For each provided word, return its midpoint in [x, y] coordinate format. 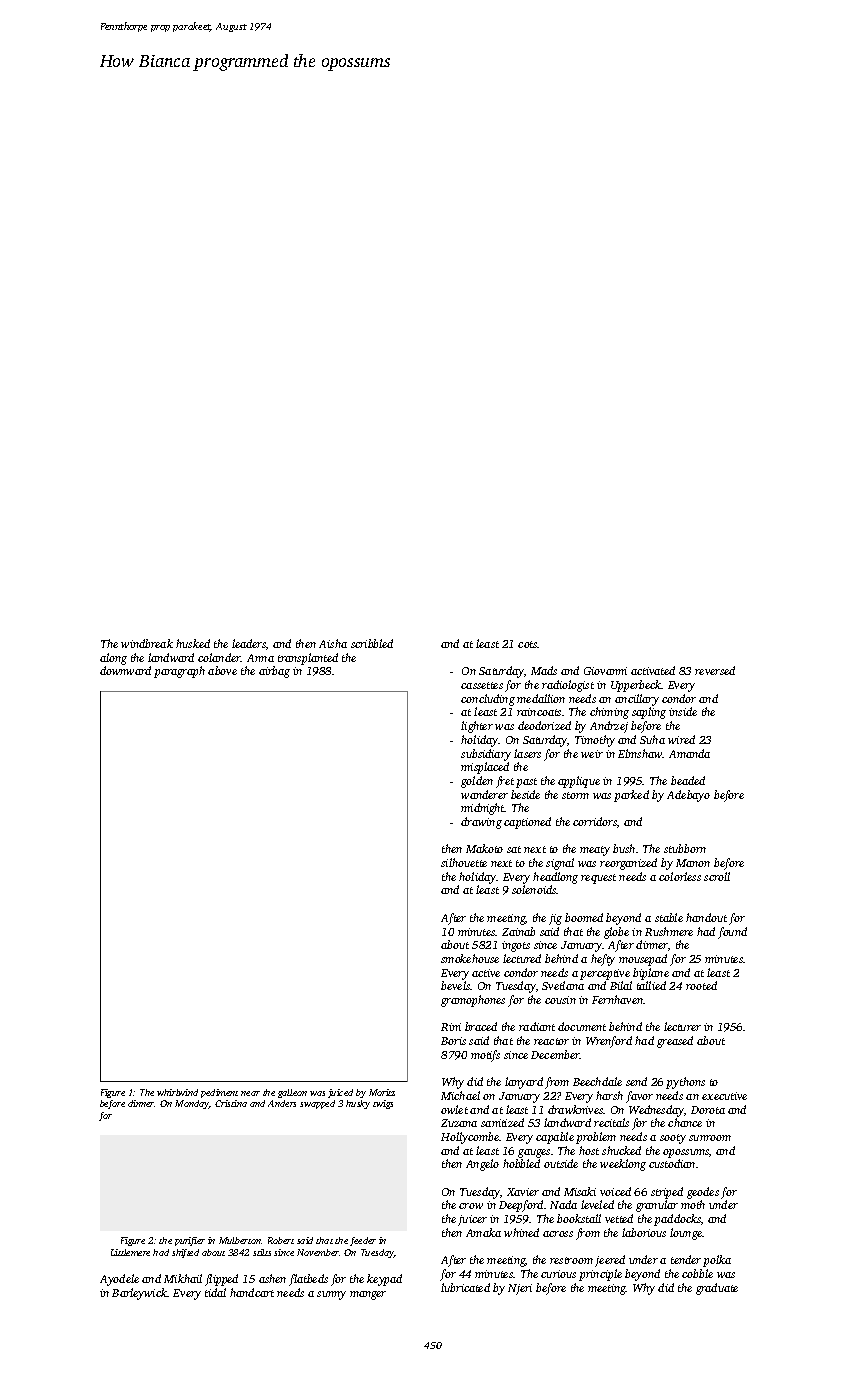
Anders [282, 1103]
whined [521, 1232]
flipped [221, 1280]
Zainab [518, 931]
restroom [571, 1260]
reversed [715, 670]
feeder [363, 1241]
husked [193, 643]
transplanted [308, 659]
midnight [483, 809]
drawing [481, 823]
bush [624, 848]
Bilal [621, 985]
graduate [717, 1289]
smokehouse [470, 958]
